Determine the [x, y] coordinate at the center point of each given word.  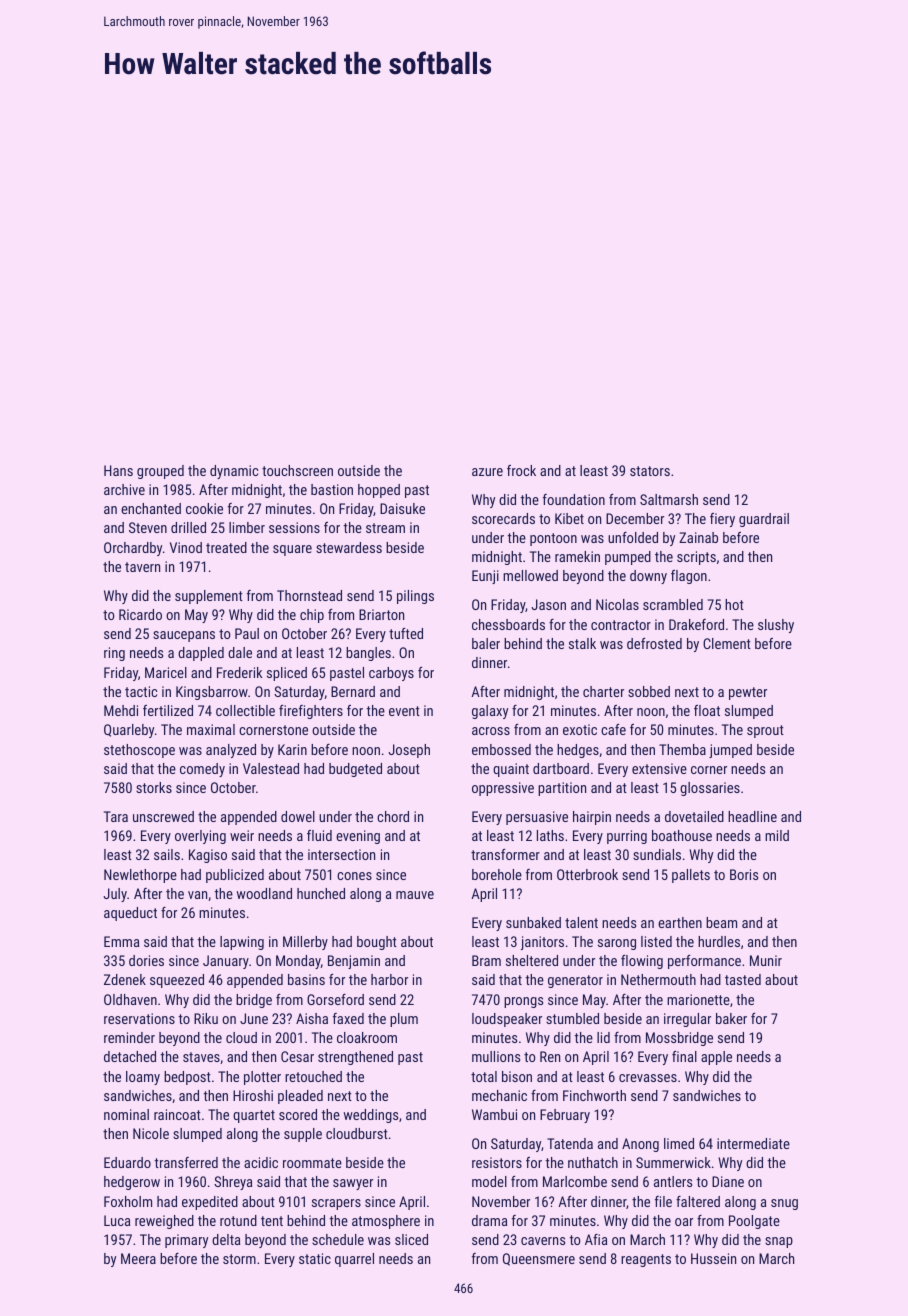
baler [486, 643]
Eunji [485, 577]
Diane [728, 1181]
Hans [118, 470]
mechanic [499, 1095]
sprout [765, 731]
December [635, 518]
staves [201, 1057]
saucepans [184, 636]
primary [186, 1241]
